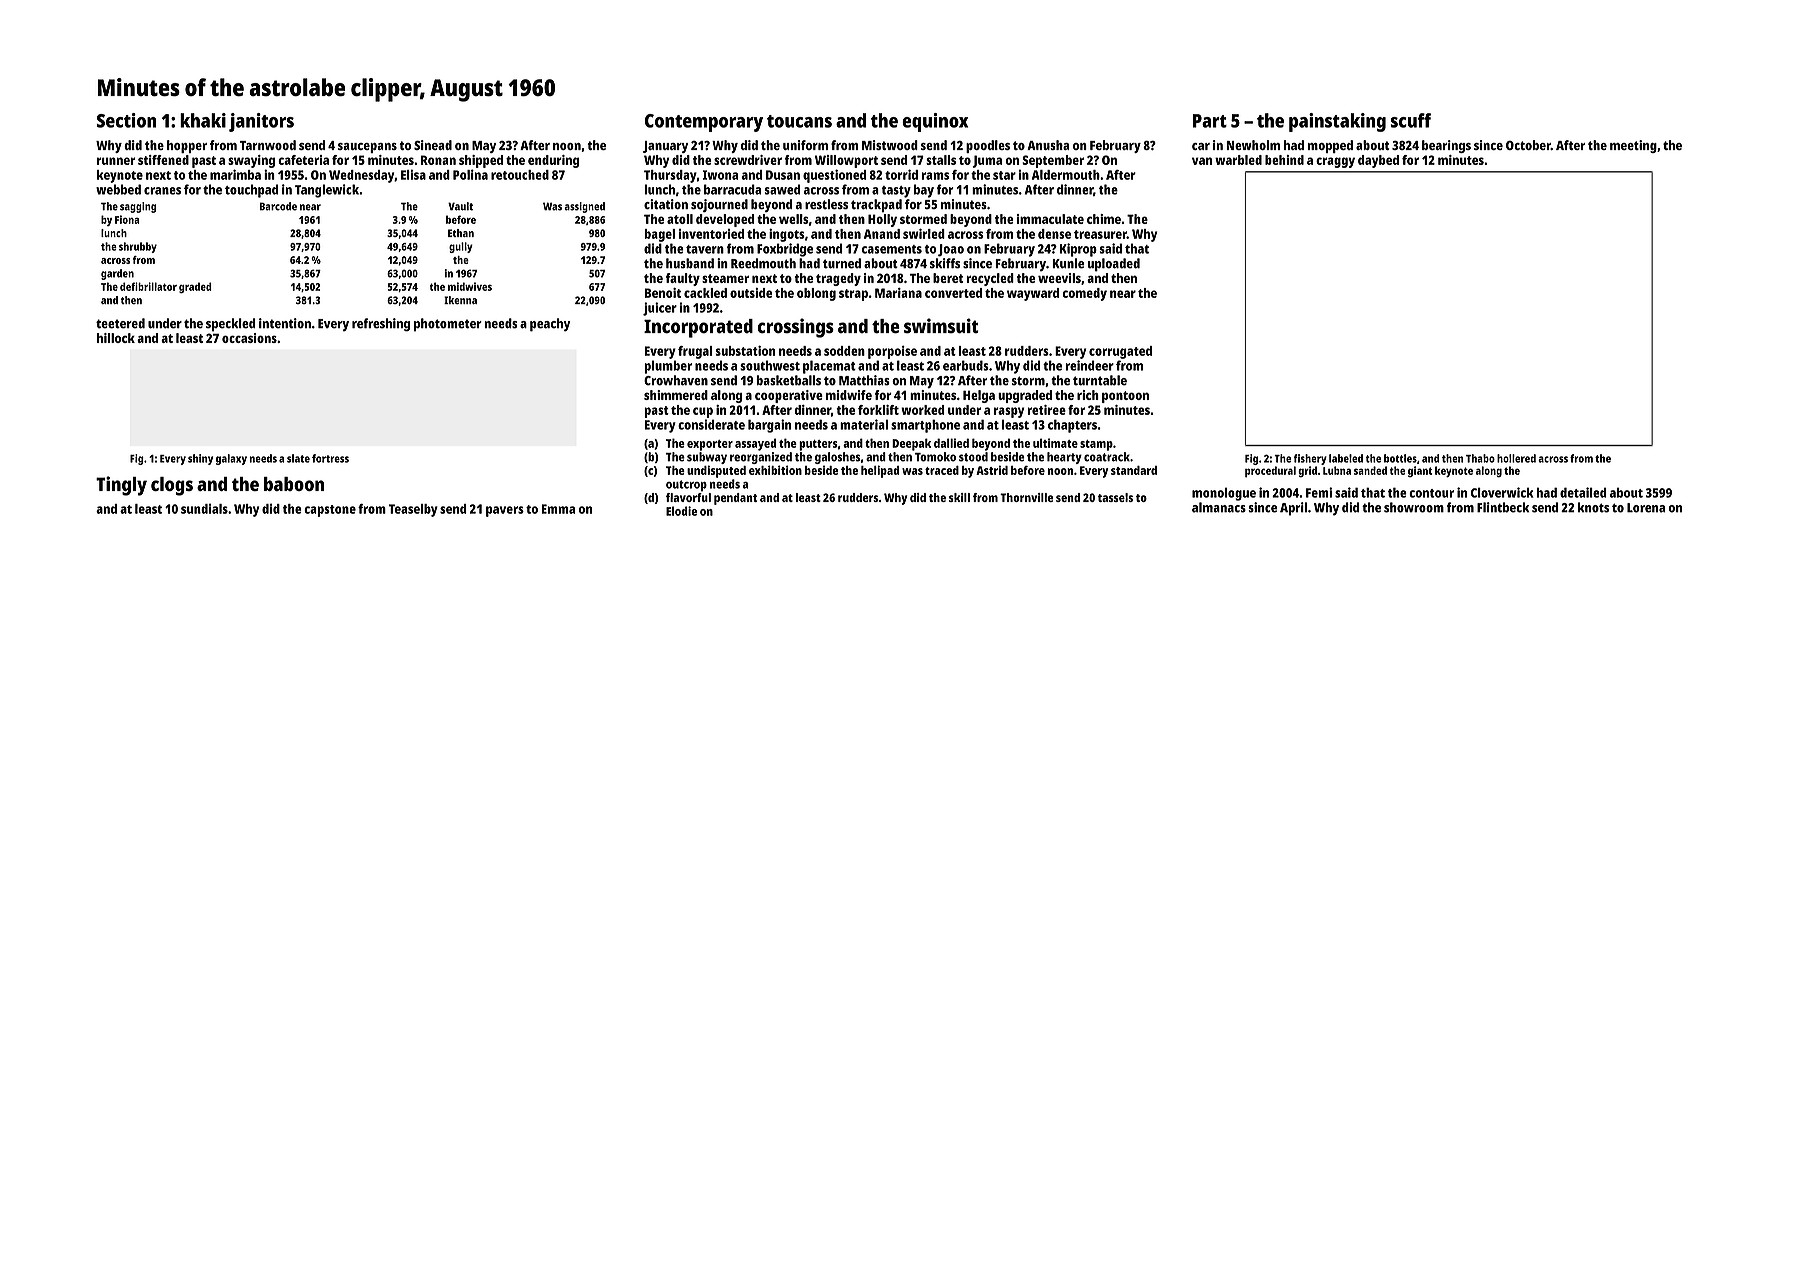 This screenshot has width=1802, height=1274. Describe the element at coordinates (1004, 175) in the screenshot. I see `star` at that location.
